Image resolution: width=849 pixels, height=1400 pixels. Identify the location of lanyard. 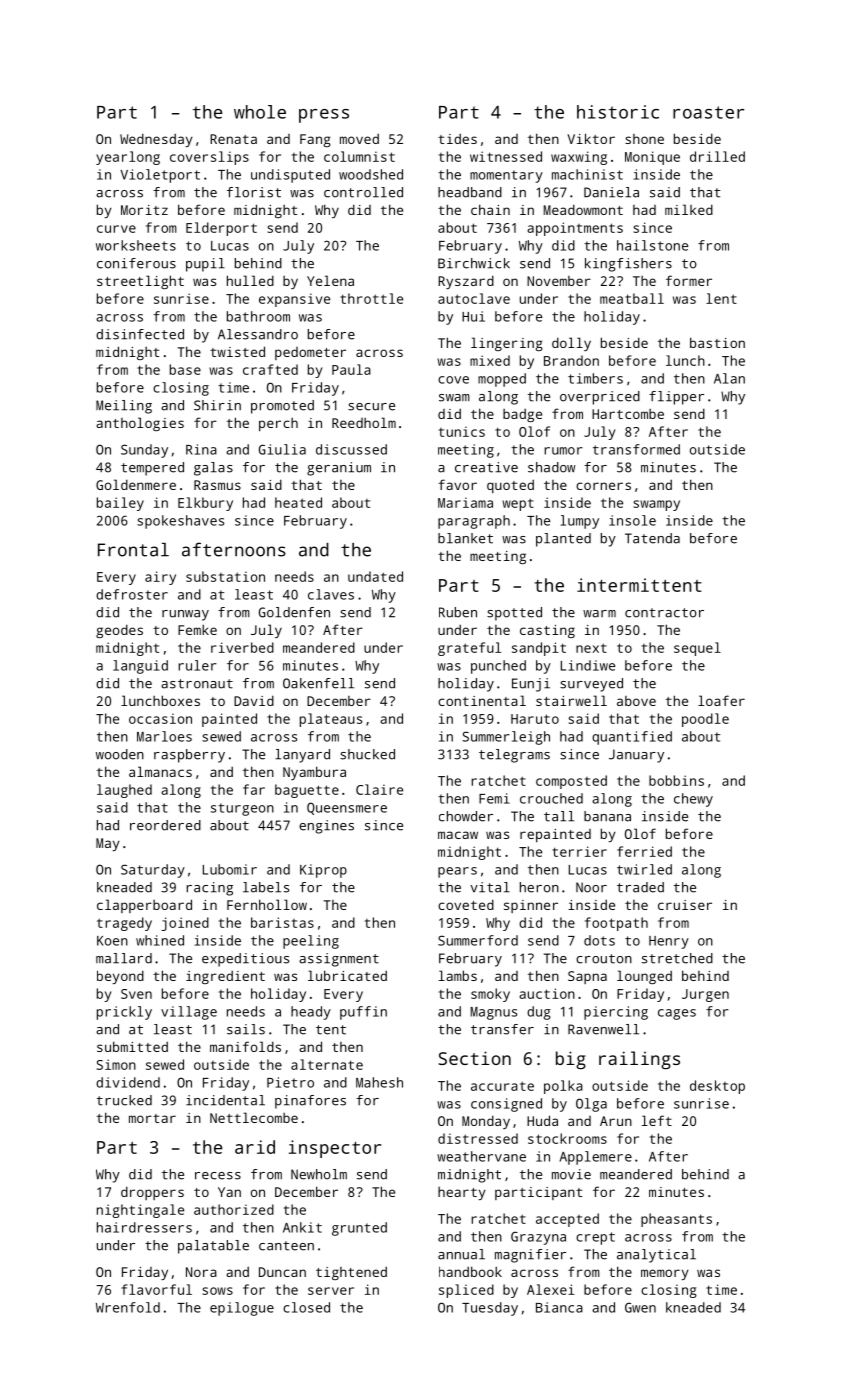
(302, 756).
